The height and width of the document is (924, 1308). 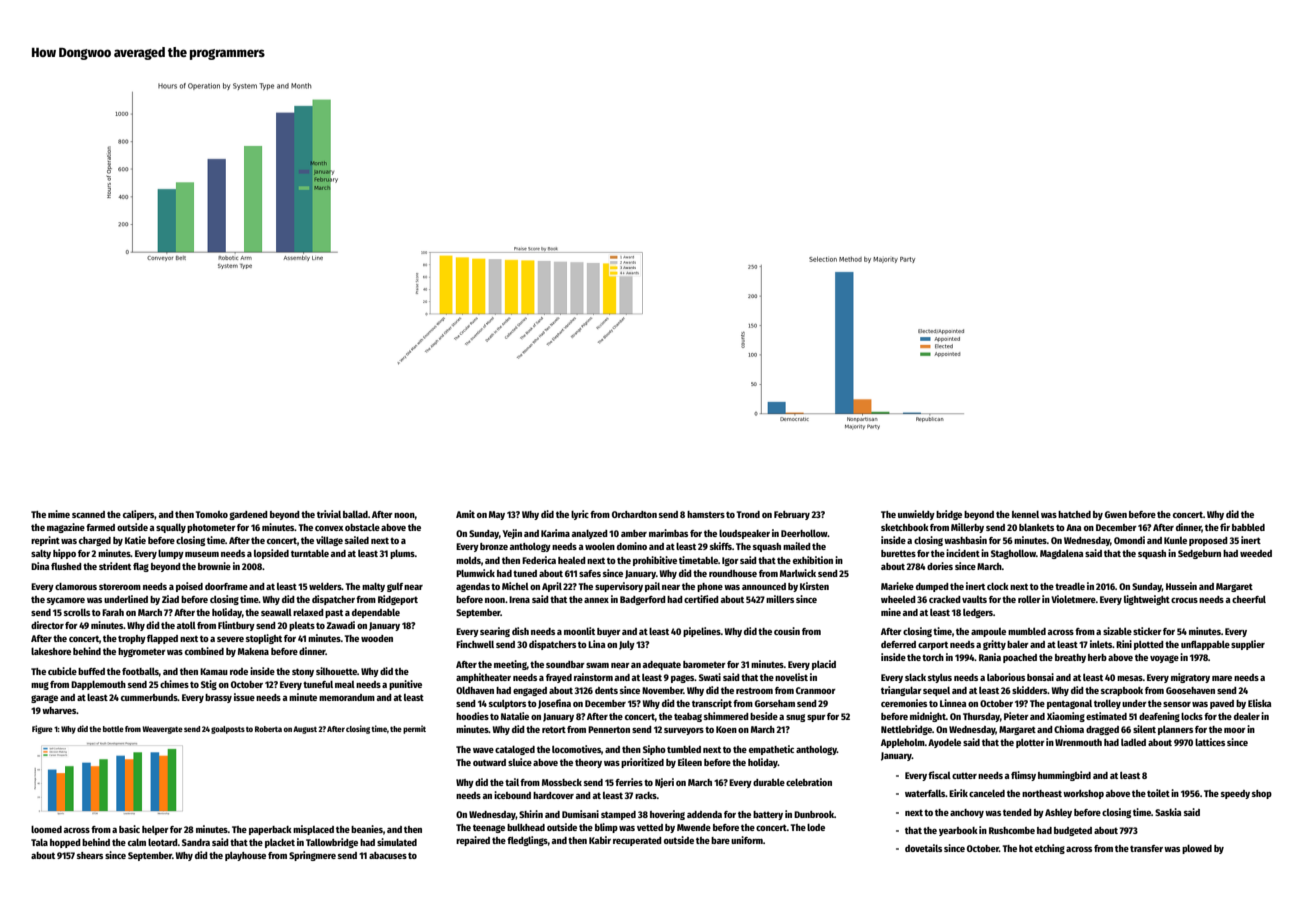 What do you see at coordinates (824, 665) in the document?
I see `placid` at bounding box center [824, 665].
